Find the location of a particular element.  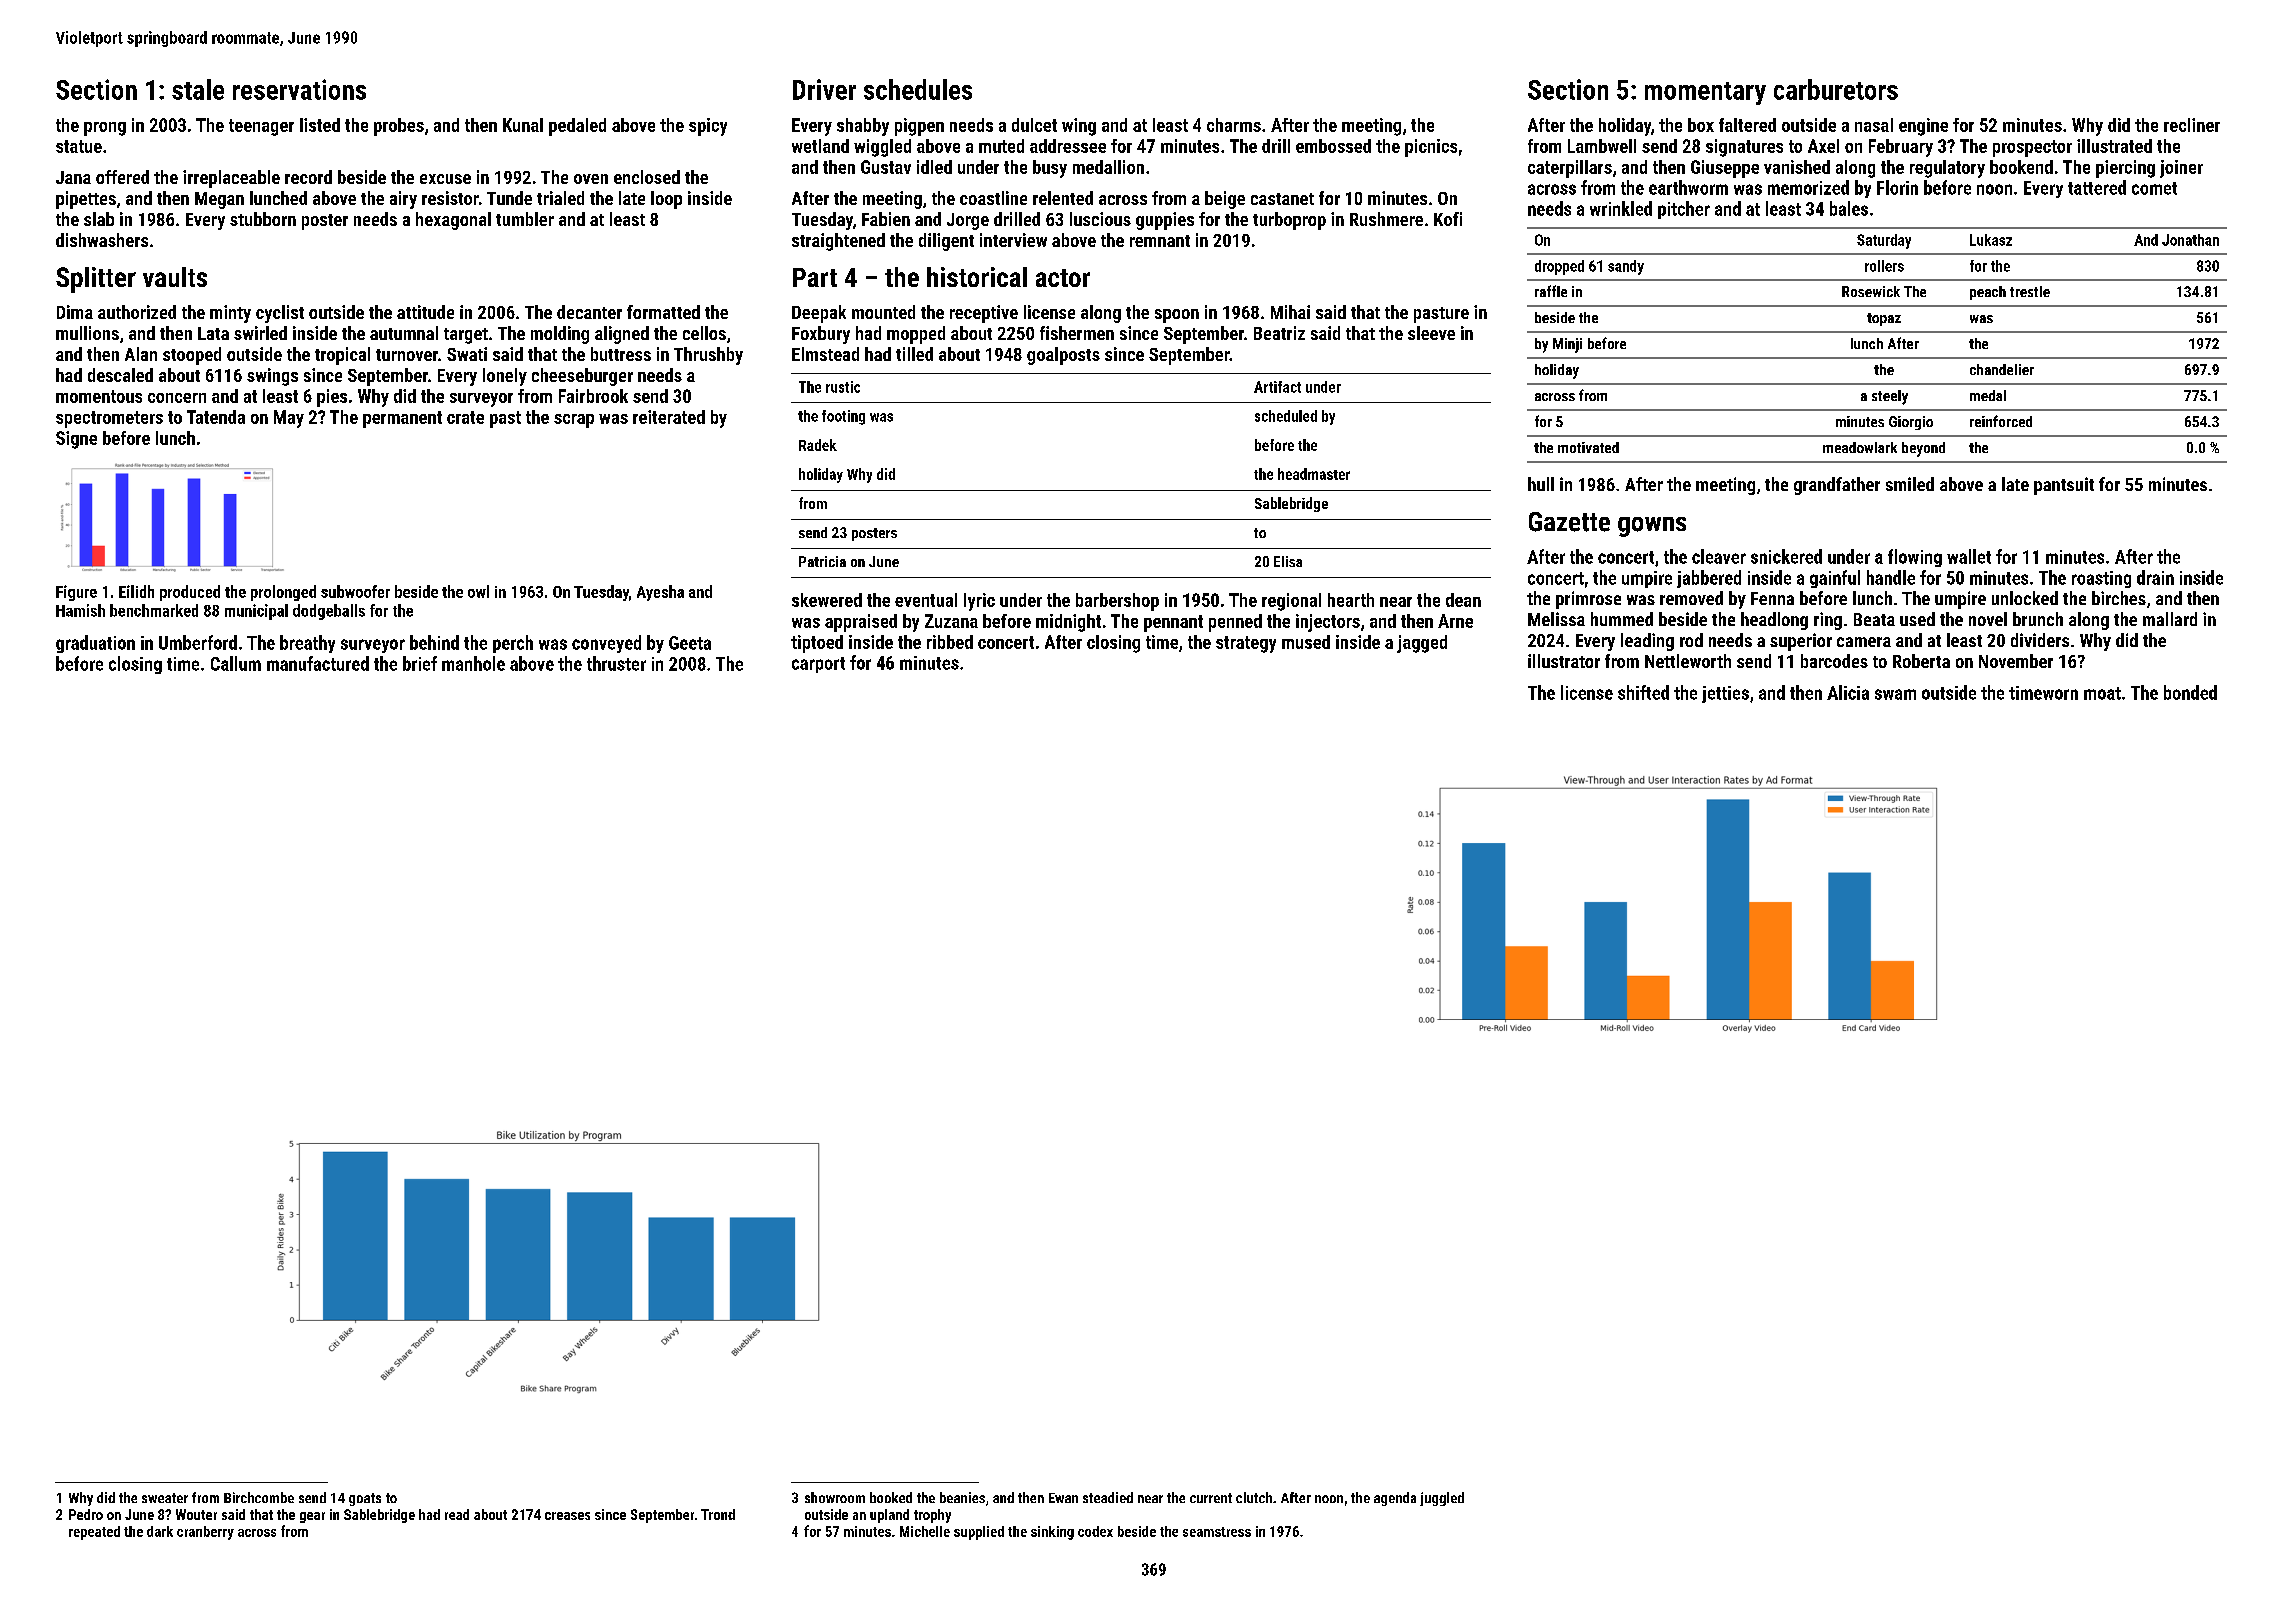

permanent is located at coordinates (402, 419).
